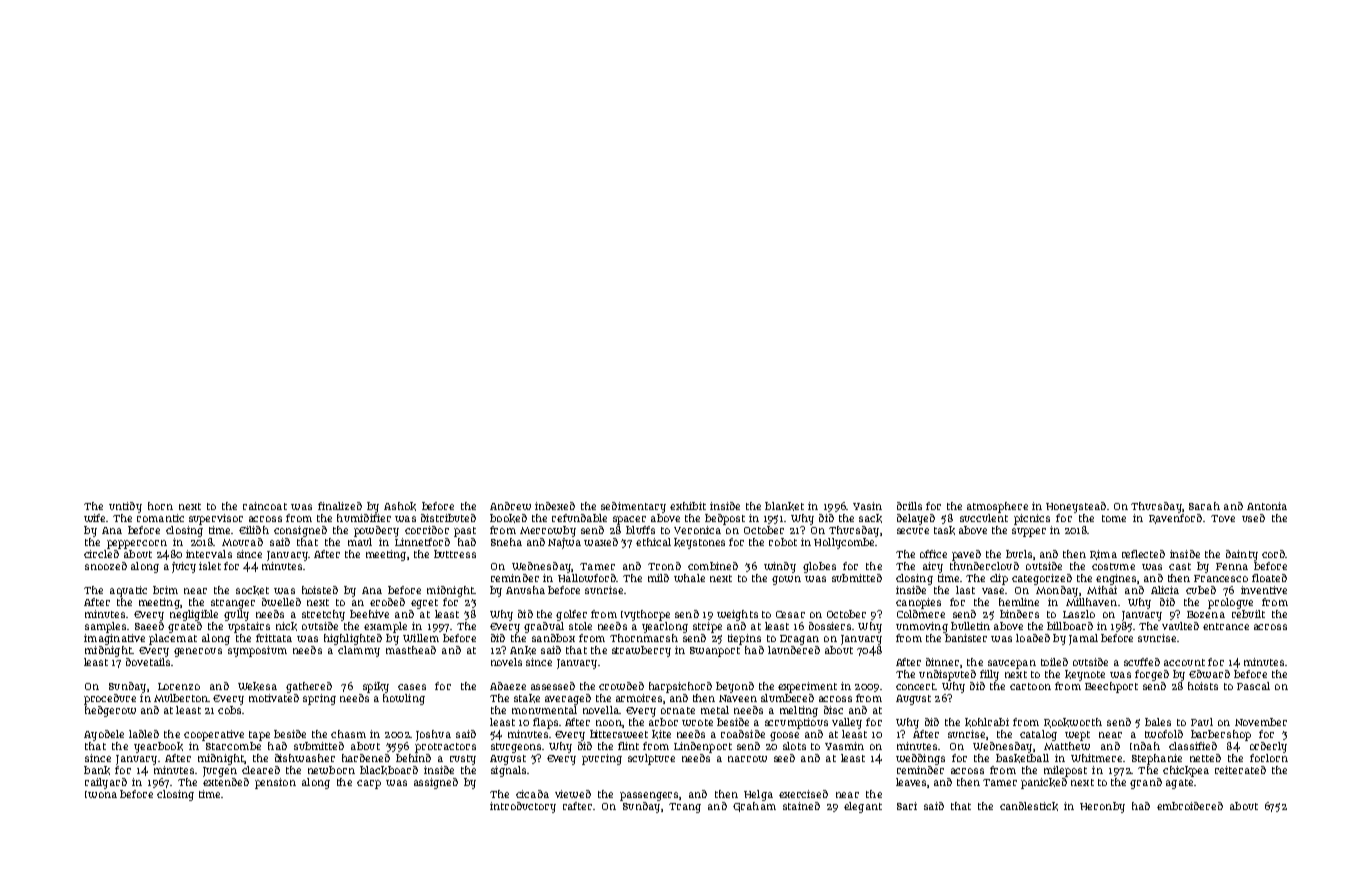 The width and height of the page is (1372, 887). What do you see at coordinates (525, 590) in the page?
I see `Anusha` at bounding box center [525, 590].
